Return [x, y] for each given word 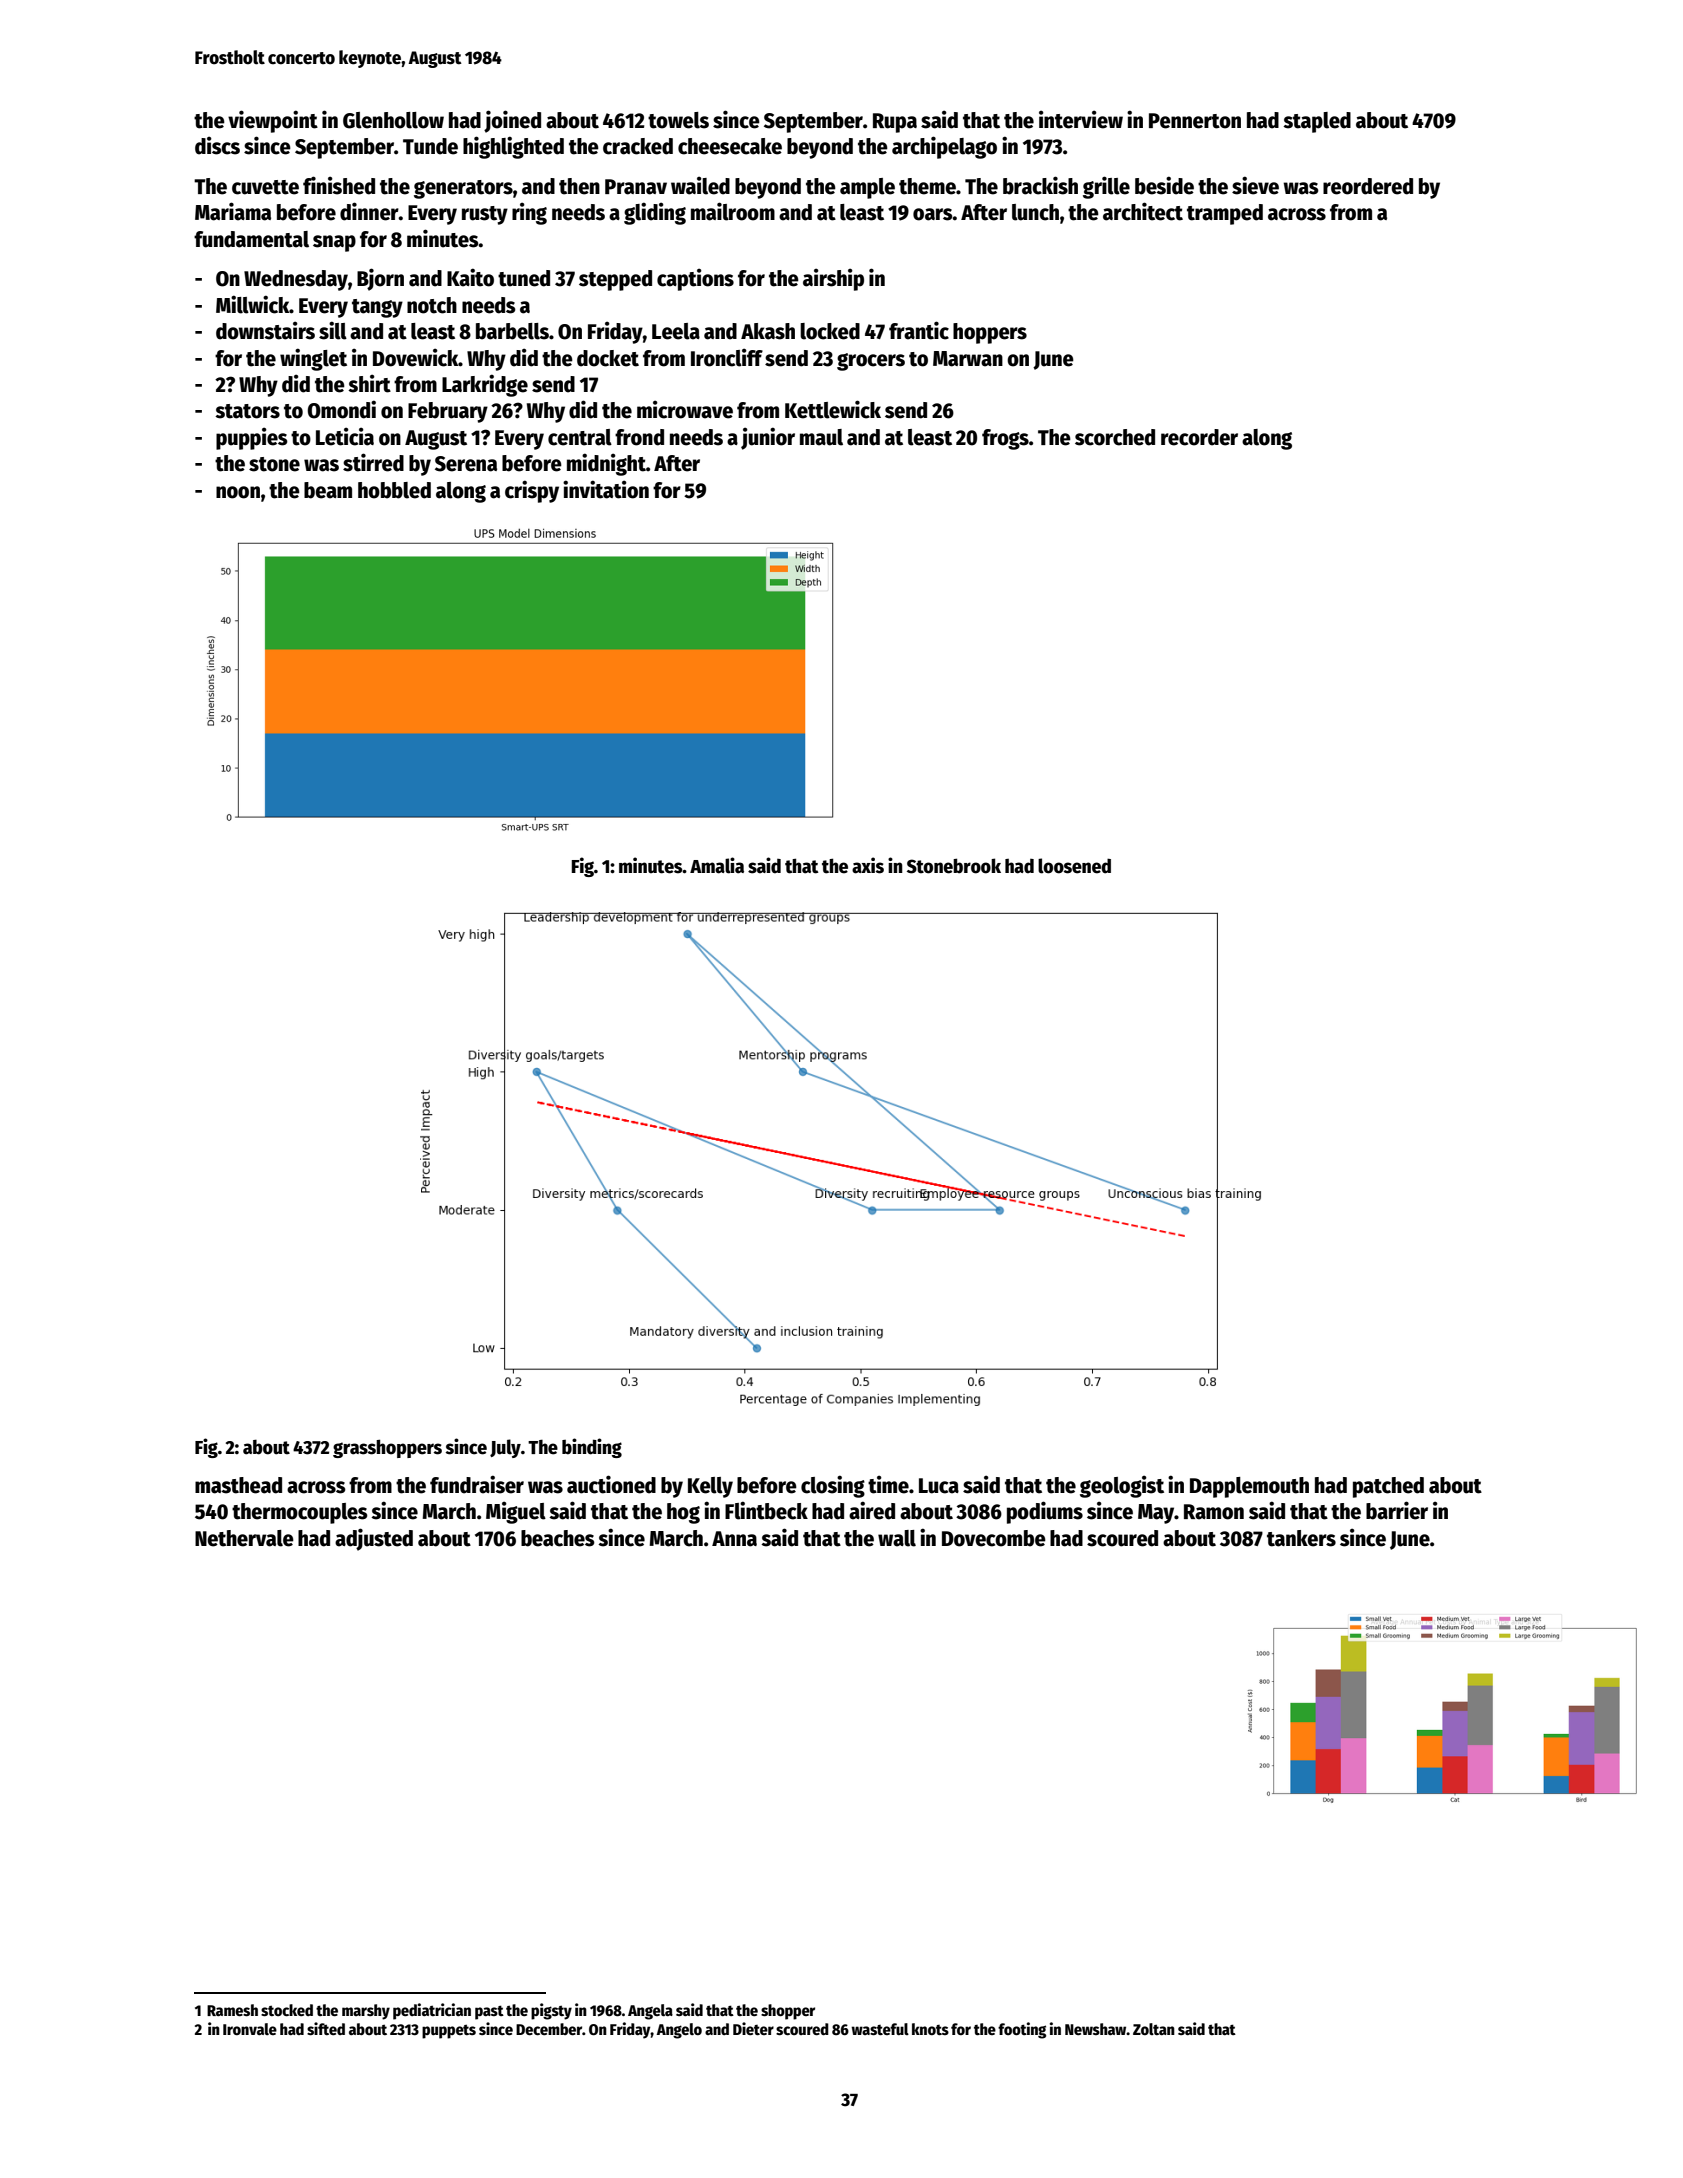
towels [678, 120]
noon [238, 492]
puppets [449, 2031]
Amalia [717, 865]
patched [1388, 1487]
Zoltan [1154, 2029]
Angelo [679, 2031]
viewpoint [273, 121]
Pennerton [1195, 121]
